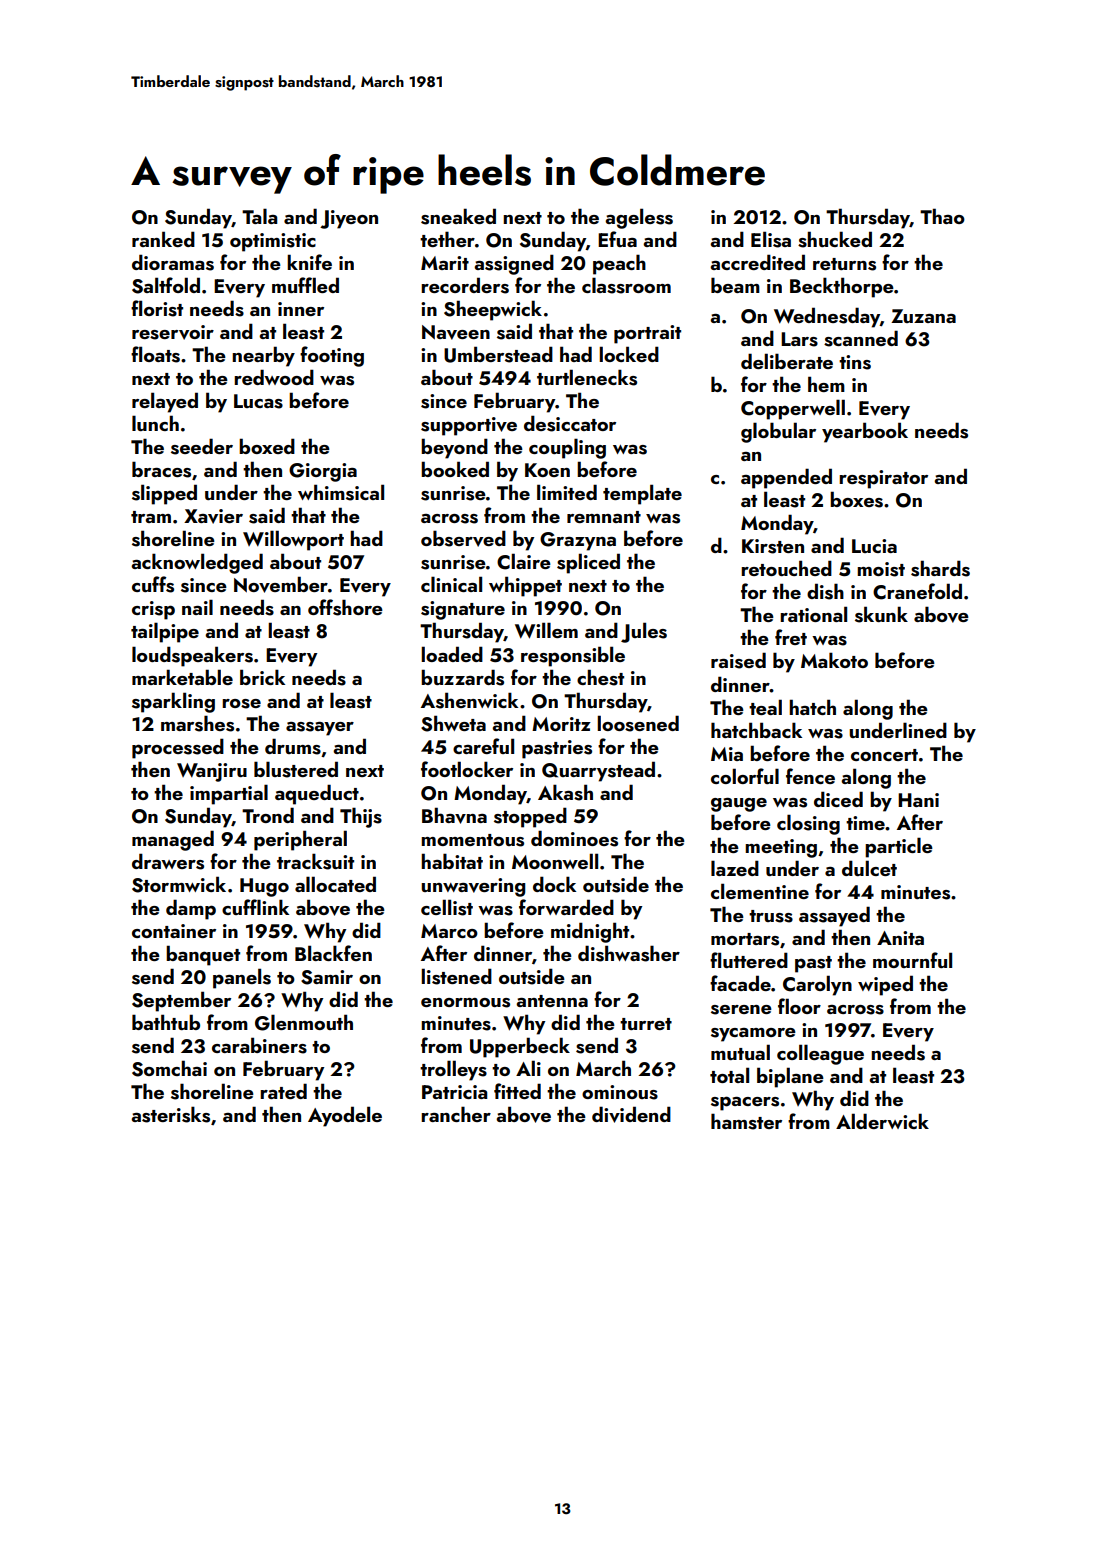 Image resolution: width=1108 pixels, height=1566 pixels. What do you see at coordinates (883, 479) in the image?
I see `respirator` at bounding box center [883, 479].
